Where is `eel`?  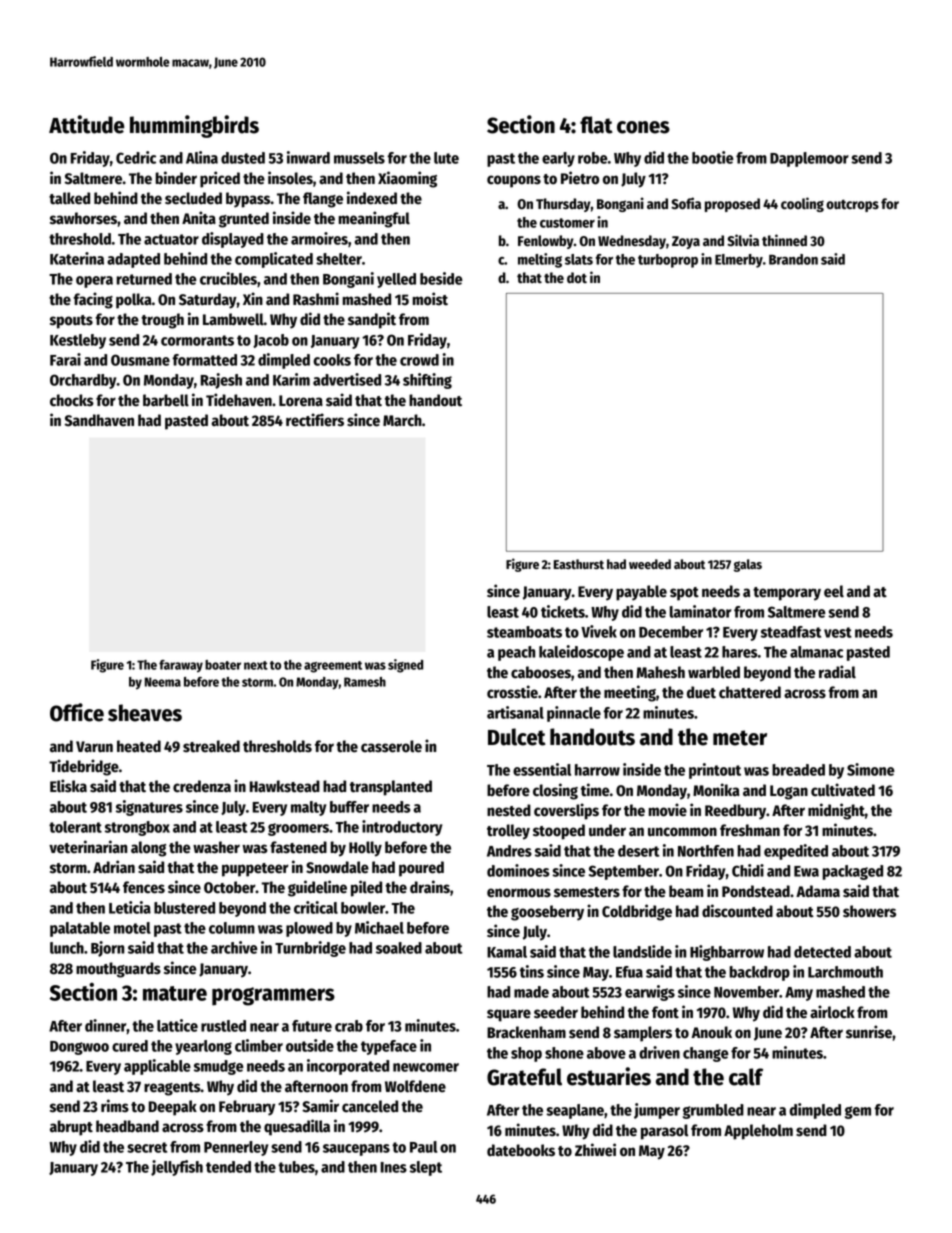
eel is located at coordinates (834, 591).
